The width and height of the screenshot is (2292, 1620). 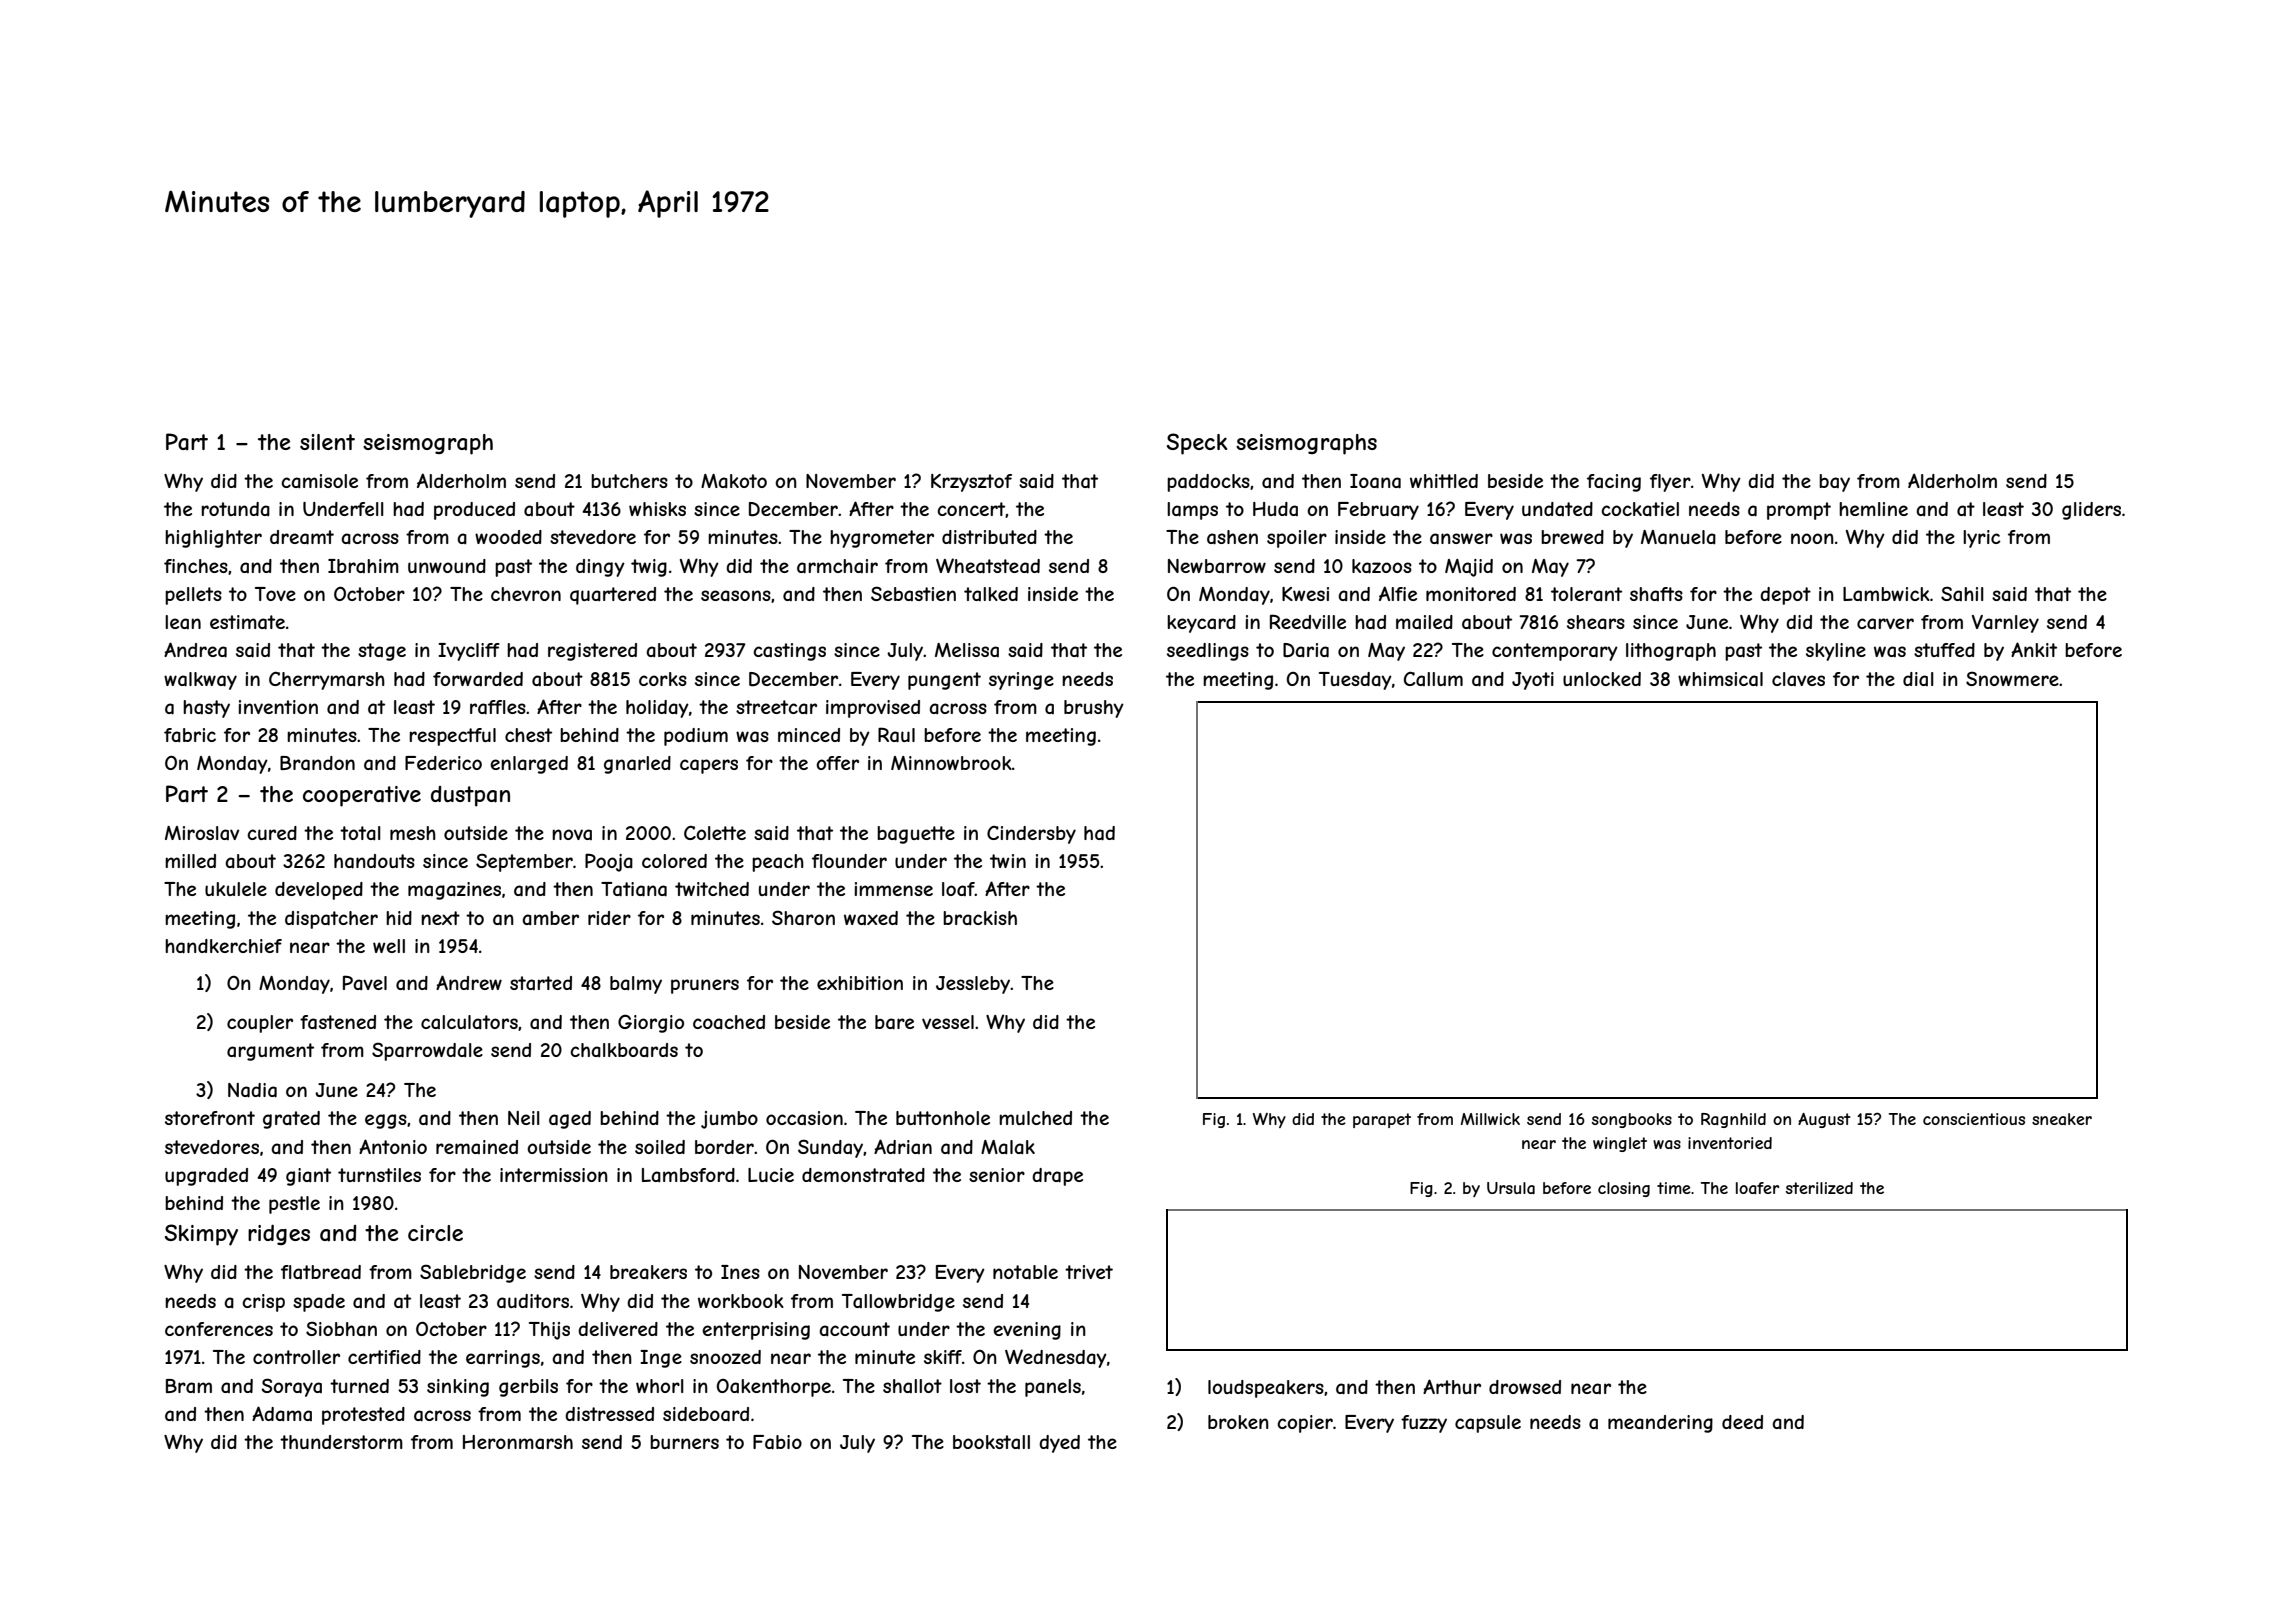 What do you see at coordinates (294, 1205) in the screenshot?
I see `pestle` at bounding box center [294, 1205].
